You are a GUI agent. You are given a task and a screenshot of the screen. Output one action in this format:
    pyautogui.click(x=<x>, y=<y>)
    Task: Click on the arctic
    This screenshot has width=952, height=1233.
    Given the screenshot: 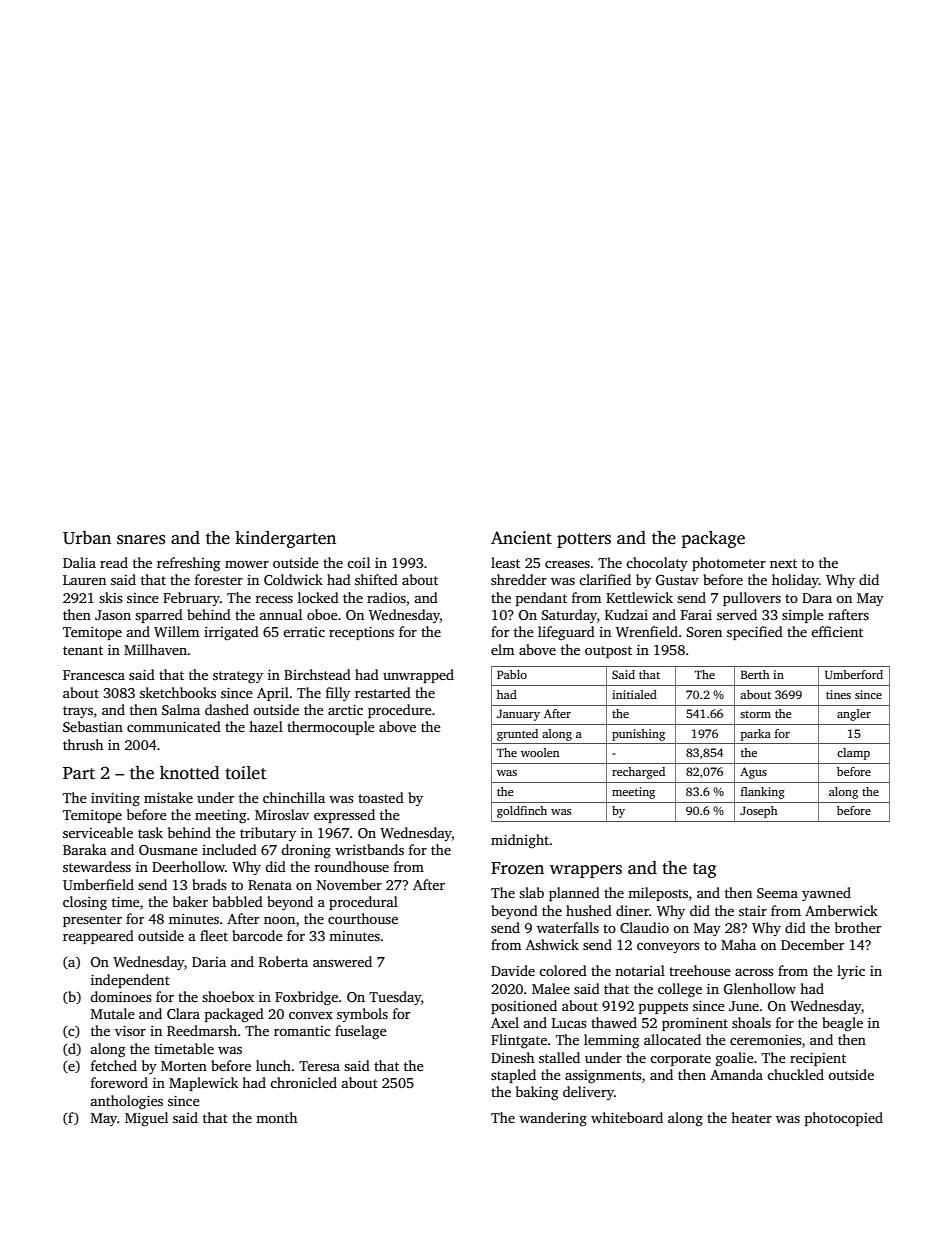 What is the action you would take?
    pyautogui.click(x=345, y=709)
